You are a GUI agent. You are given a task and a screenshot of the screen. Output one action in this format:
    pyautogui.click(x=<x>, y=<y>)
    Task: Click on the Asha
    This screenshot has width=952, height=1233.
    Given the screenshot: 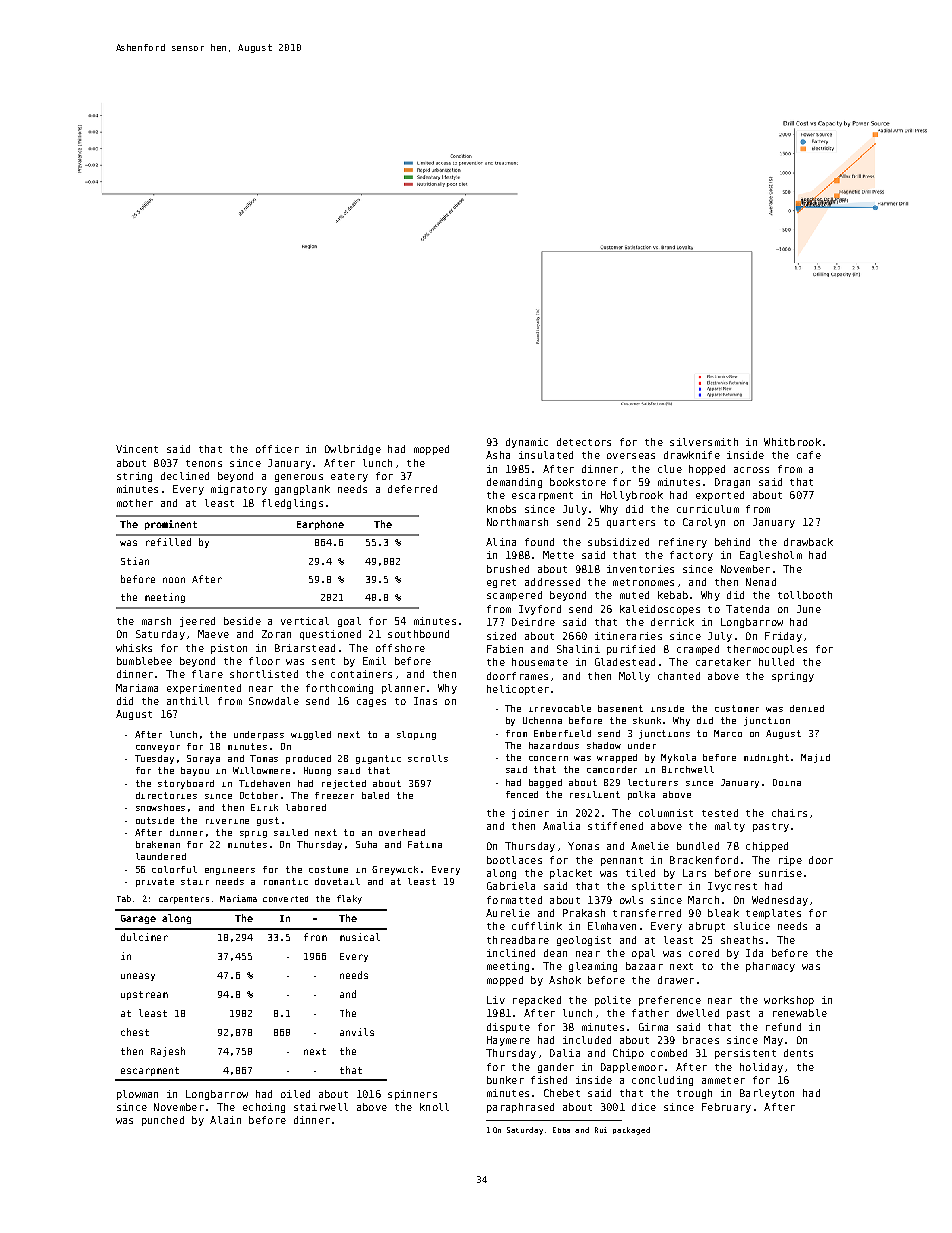 What is the action you would take?
    pyautogui.click(x=498, y=455)
